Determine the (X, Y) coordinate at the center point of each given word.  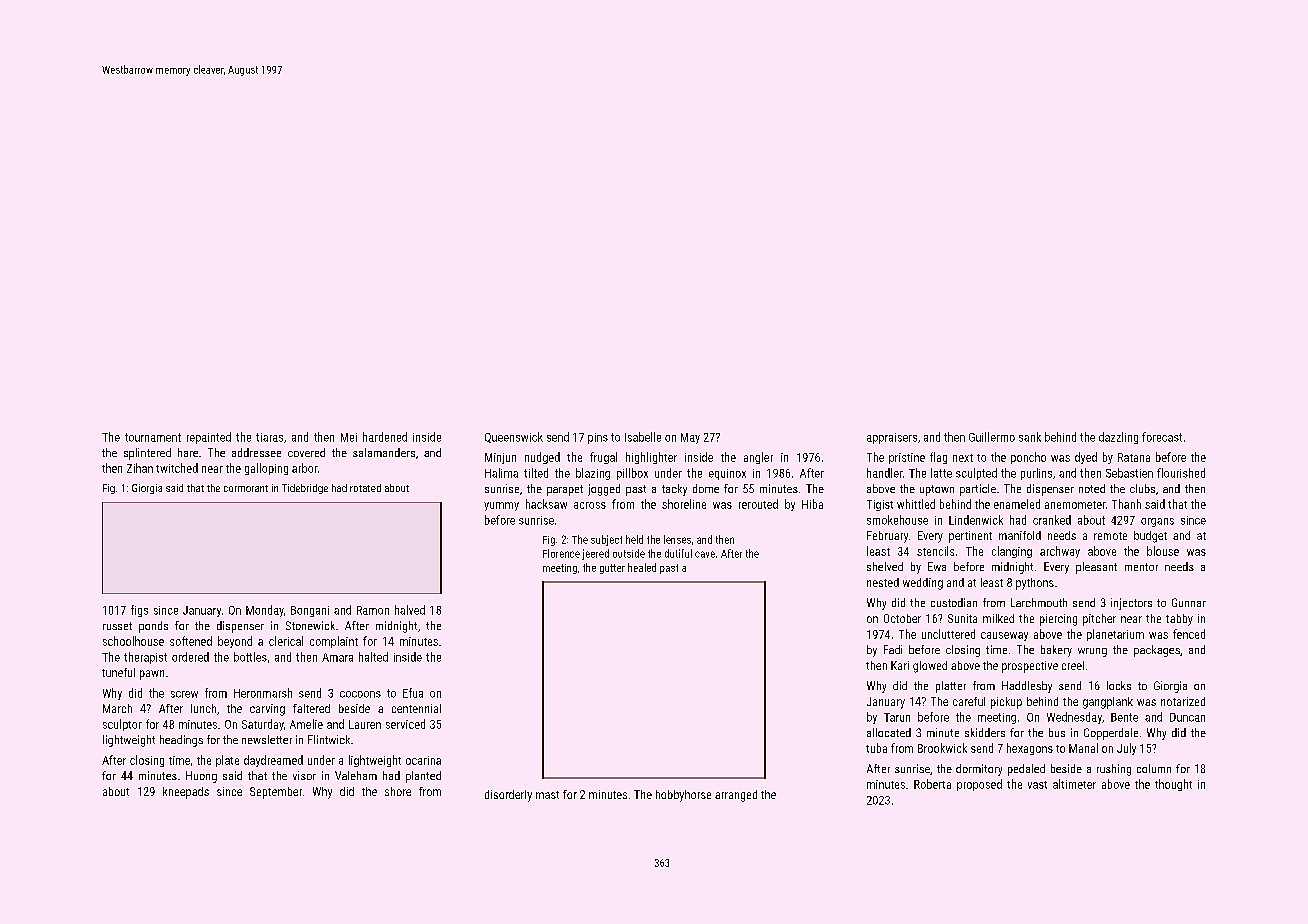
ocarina (423, 760)
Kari (900, 665)
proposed (979, 785)
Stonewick (310, 625)
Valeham (356, 775)
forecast (1162, 437)
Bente (1124, 717)
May (690, 438)
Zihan (140, 468)
